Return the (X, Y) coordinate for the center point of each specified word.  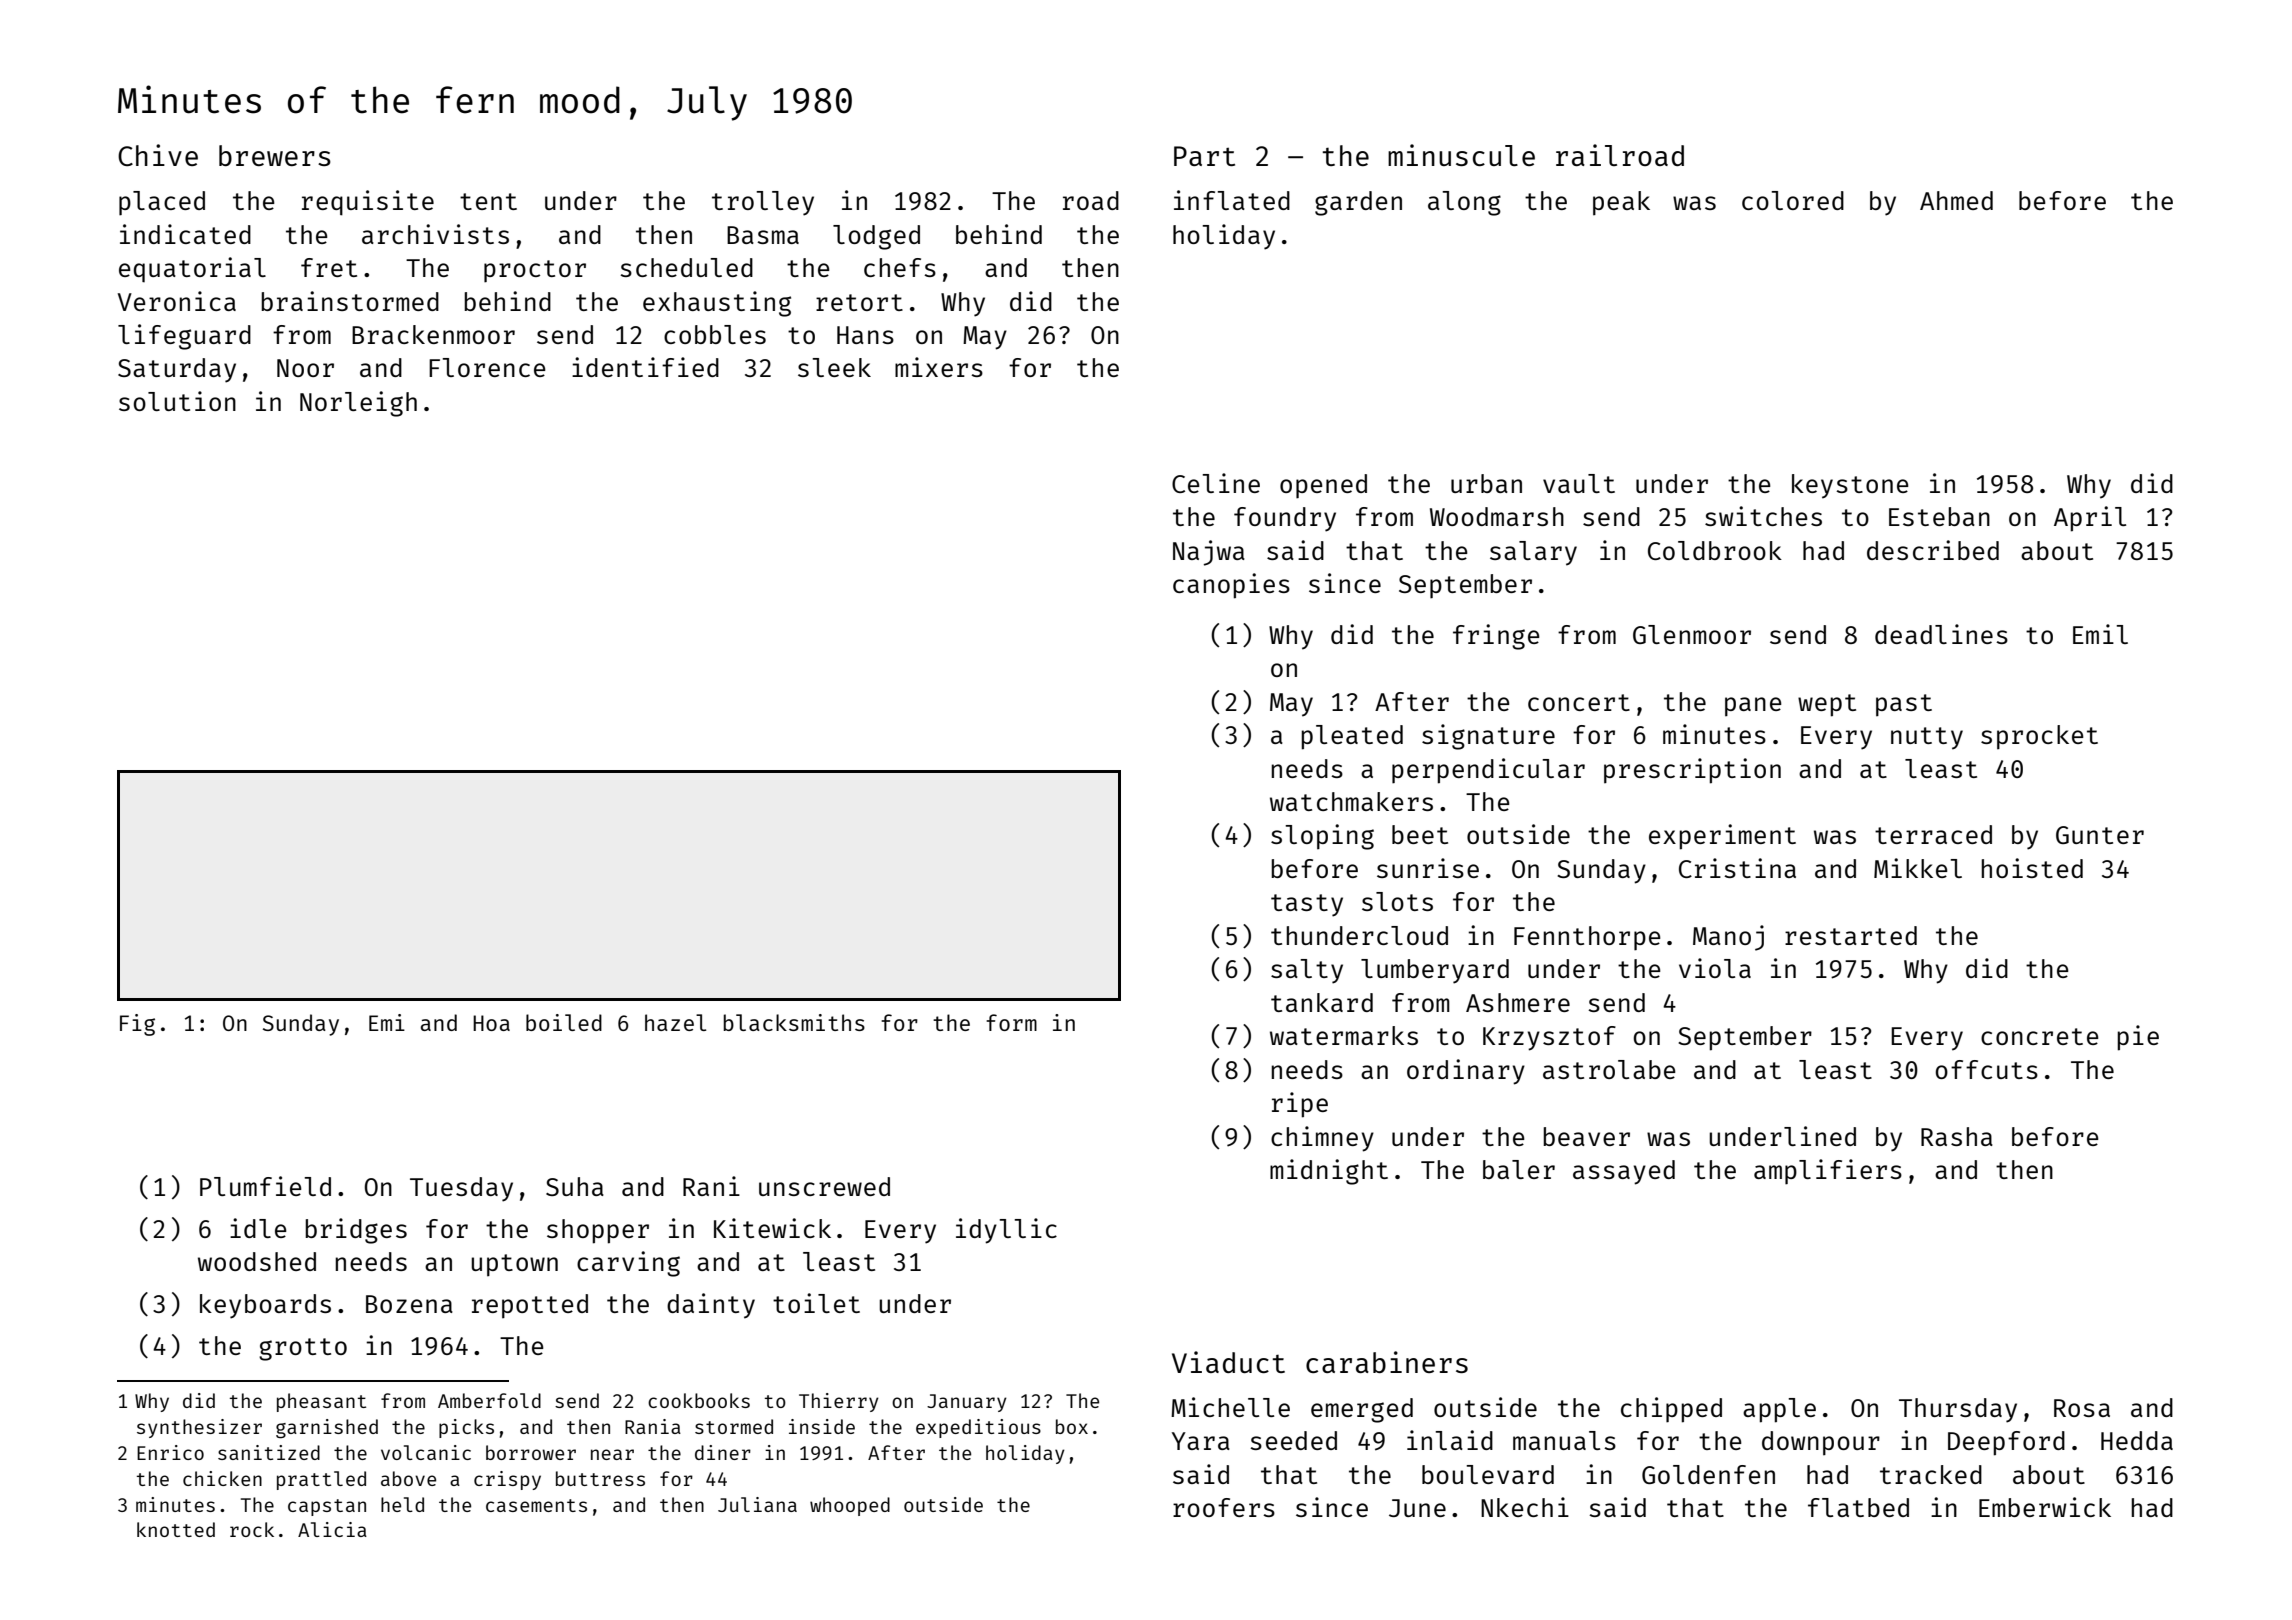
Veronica (177, 301)
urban (1486, 483)
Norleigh (358, 404)
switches (1763, 516)
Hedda (2137, 1440)
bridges (356, 1231)
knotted (176, 1529)
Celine (1216, 483)
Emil (2100, 634)
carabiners (1387, 1362)
